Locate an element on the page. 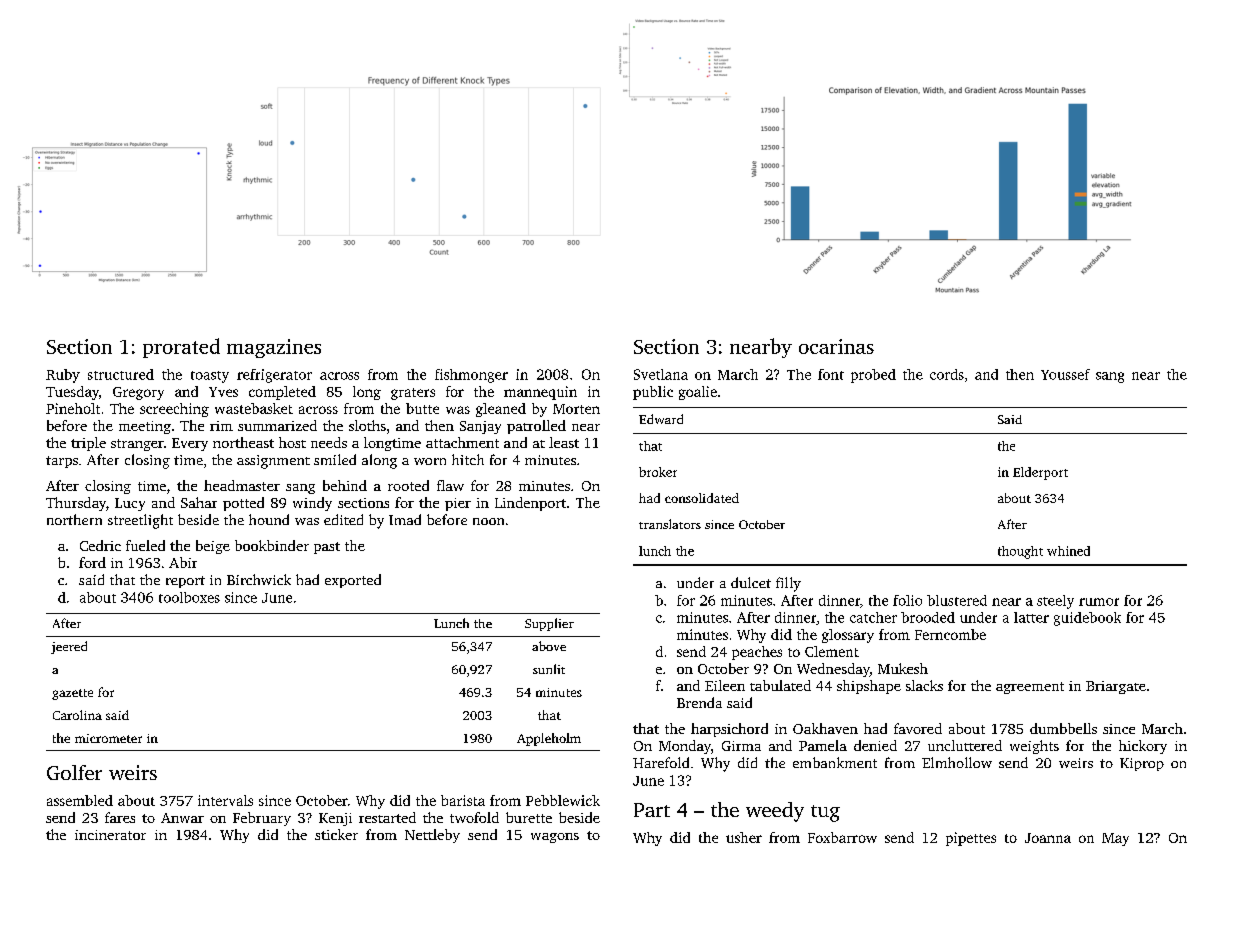 The width and height of the document is (1233, 952). glossary is located at coordinates (848, 636).
